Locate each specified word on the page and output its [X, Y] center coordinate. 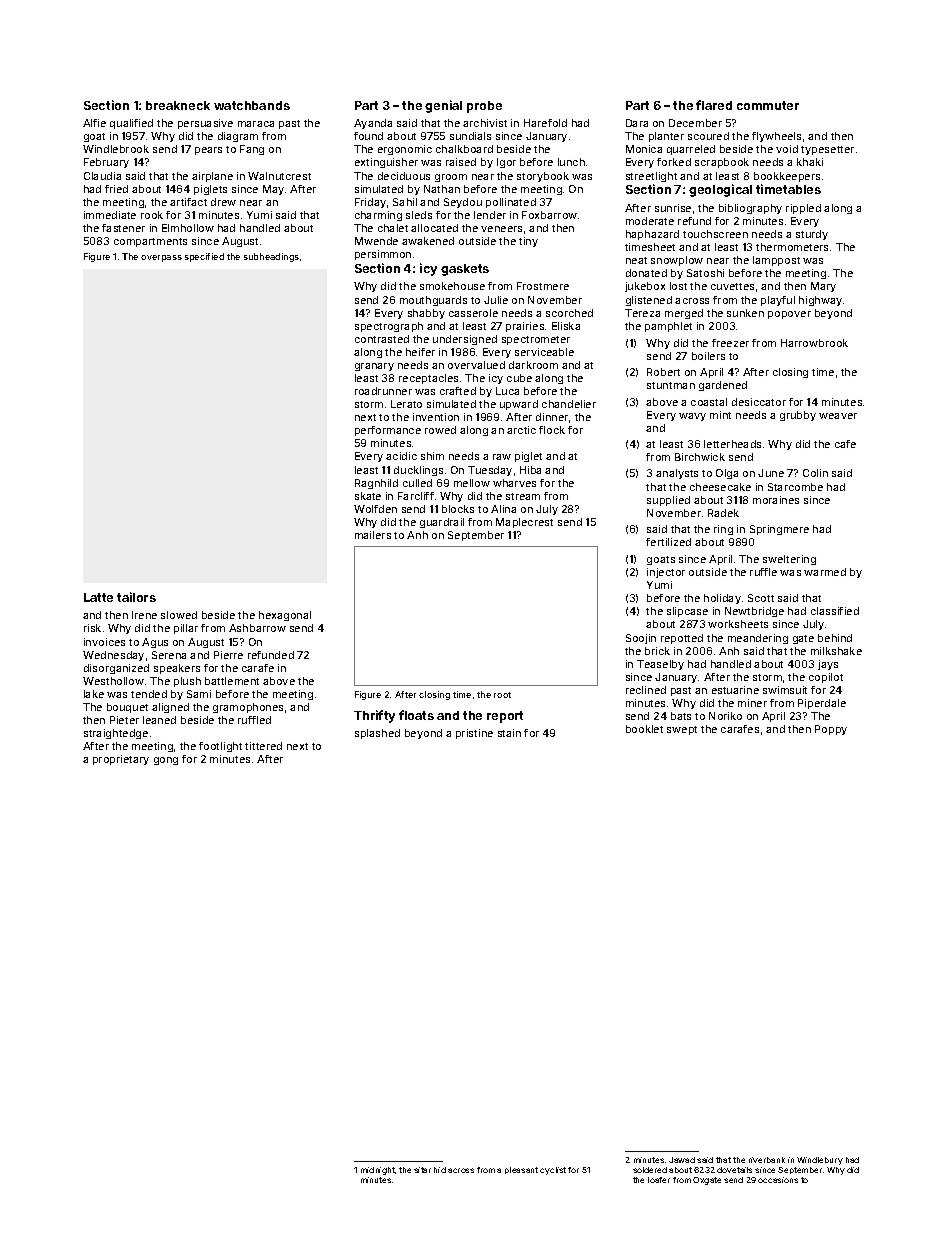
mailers [373, 535]
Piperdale [822, 704]
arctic [521, 430]
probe [484, 107]
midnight [378, 1171]
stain [509, 733]
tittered [263, 746]
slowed [179, 615]
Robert [663, 372]
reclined [646, 690]
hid [440, 1170]
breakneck [178, 105]
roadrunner [383, 391]
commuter [768, 105]
